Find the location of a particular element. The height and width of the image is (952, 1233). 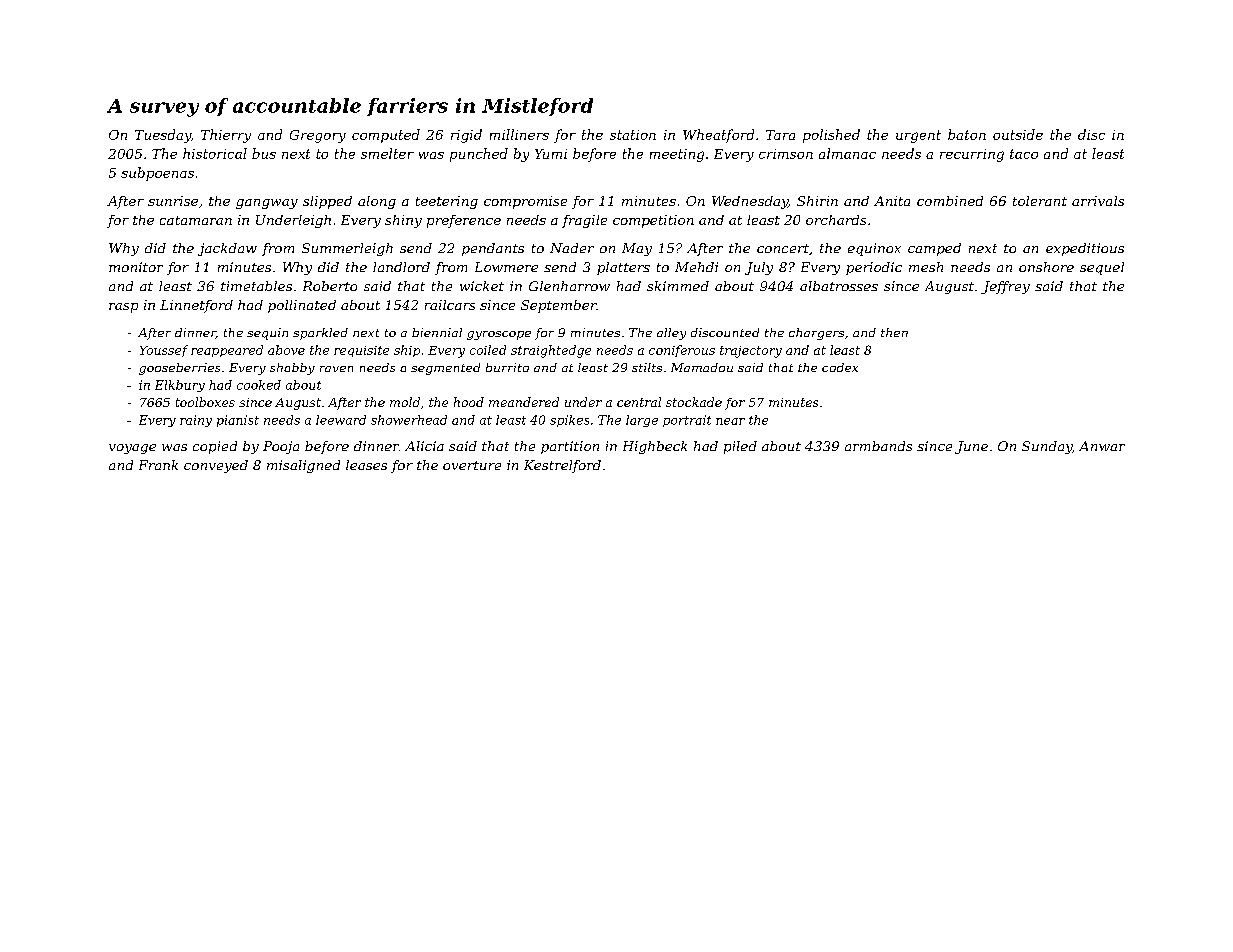

rigid is located at coordinates (466, 136).
